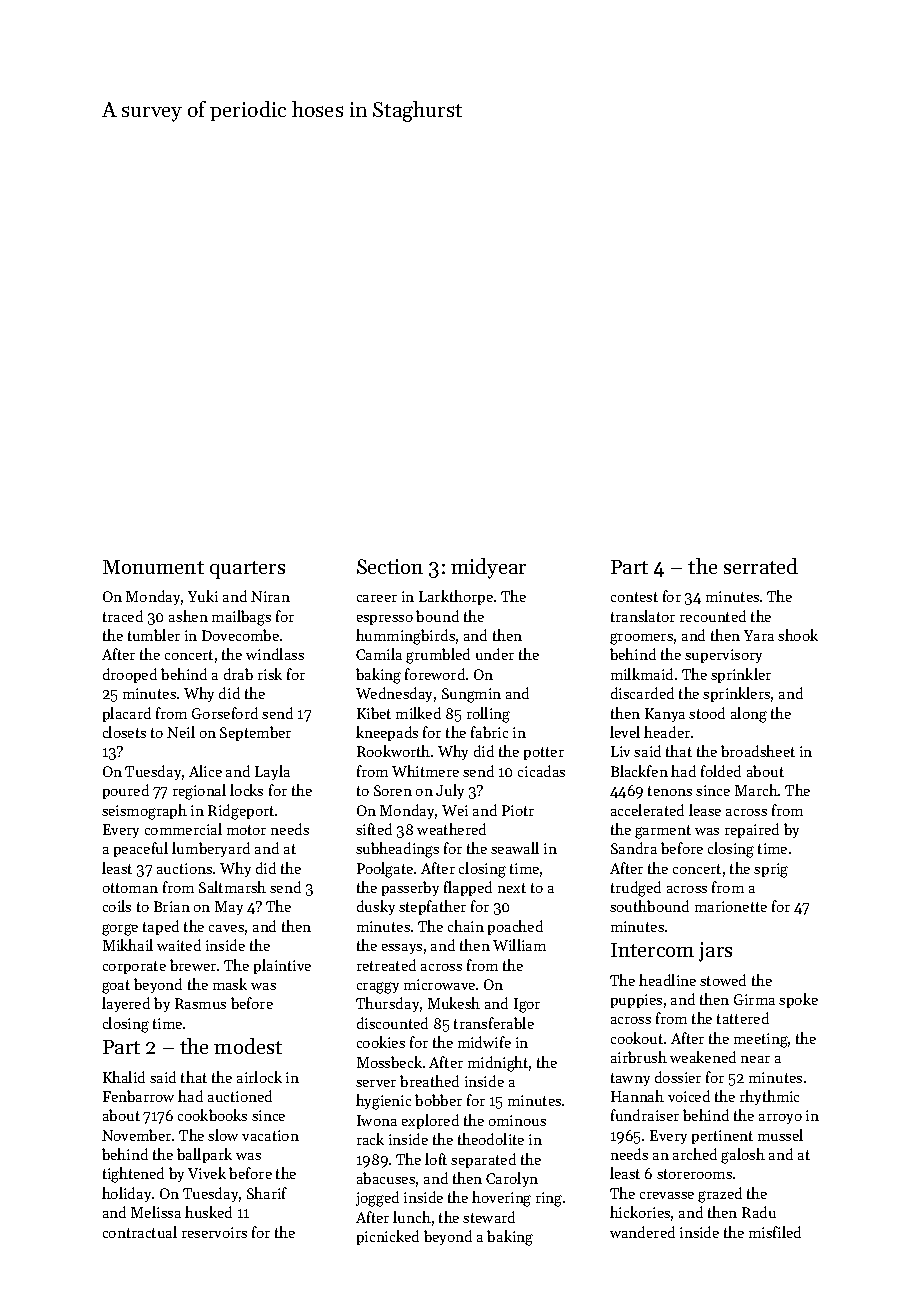 This screenshot has width=924, height=1308. What do you see at coordinates (124, 1077) in the screenshot?
I see `Khalid` at bounding box center [124, 1077].
